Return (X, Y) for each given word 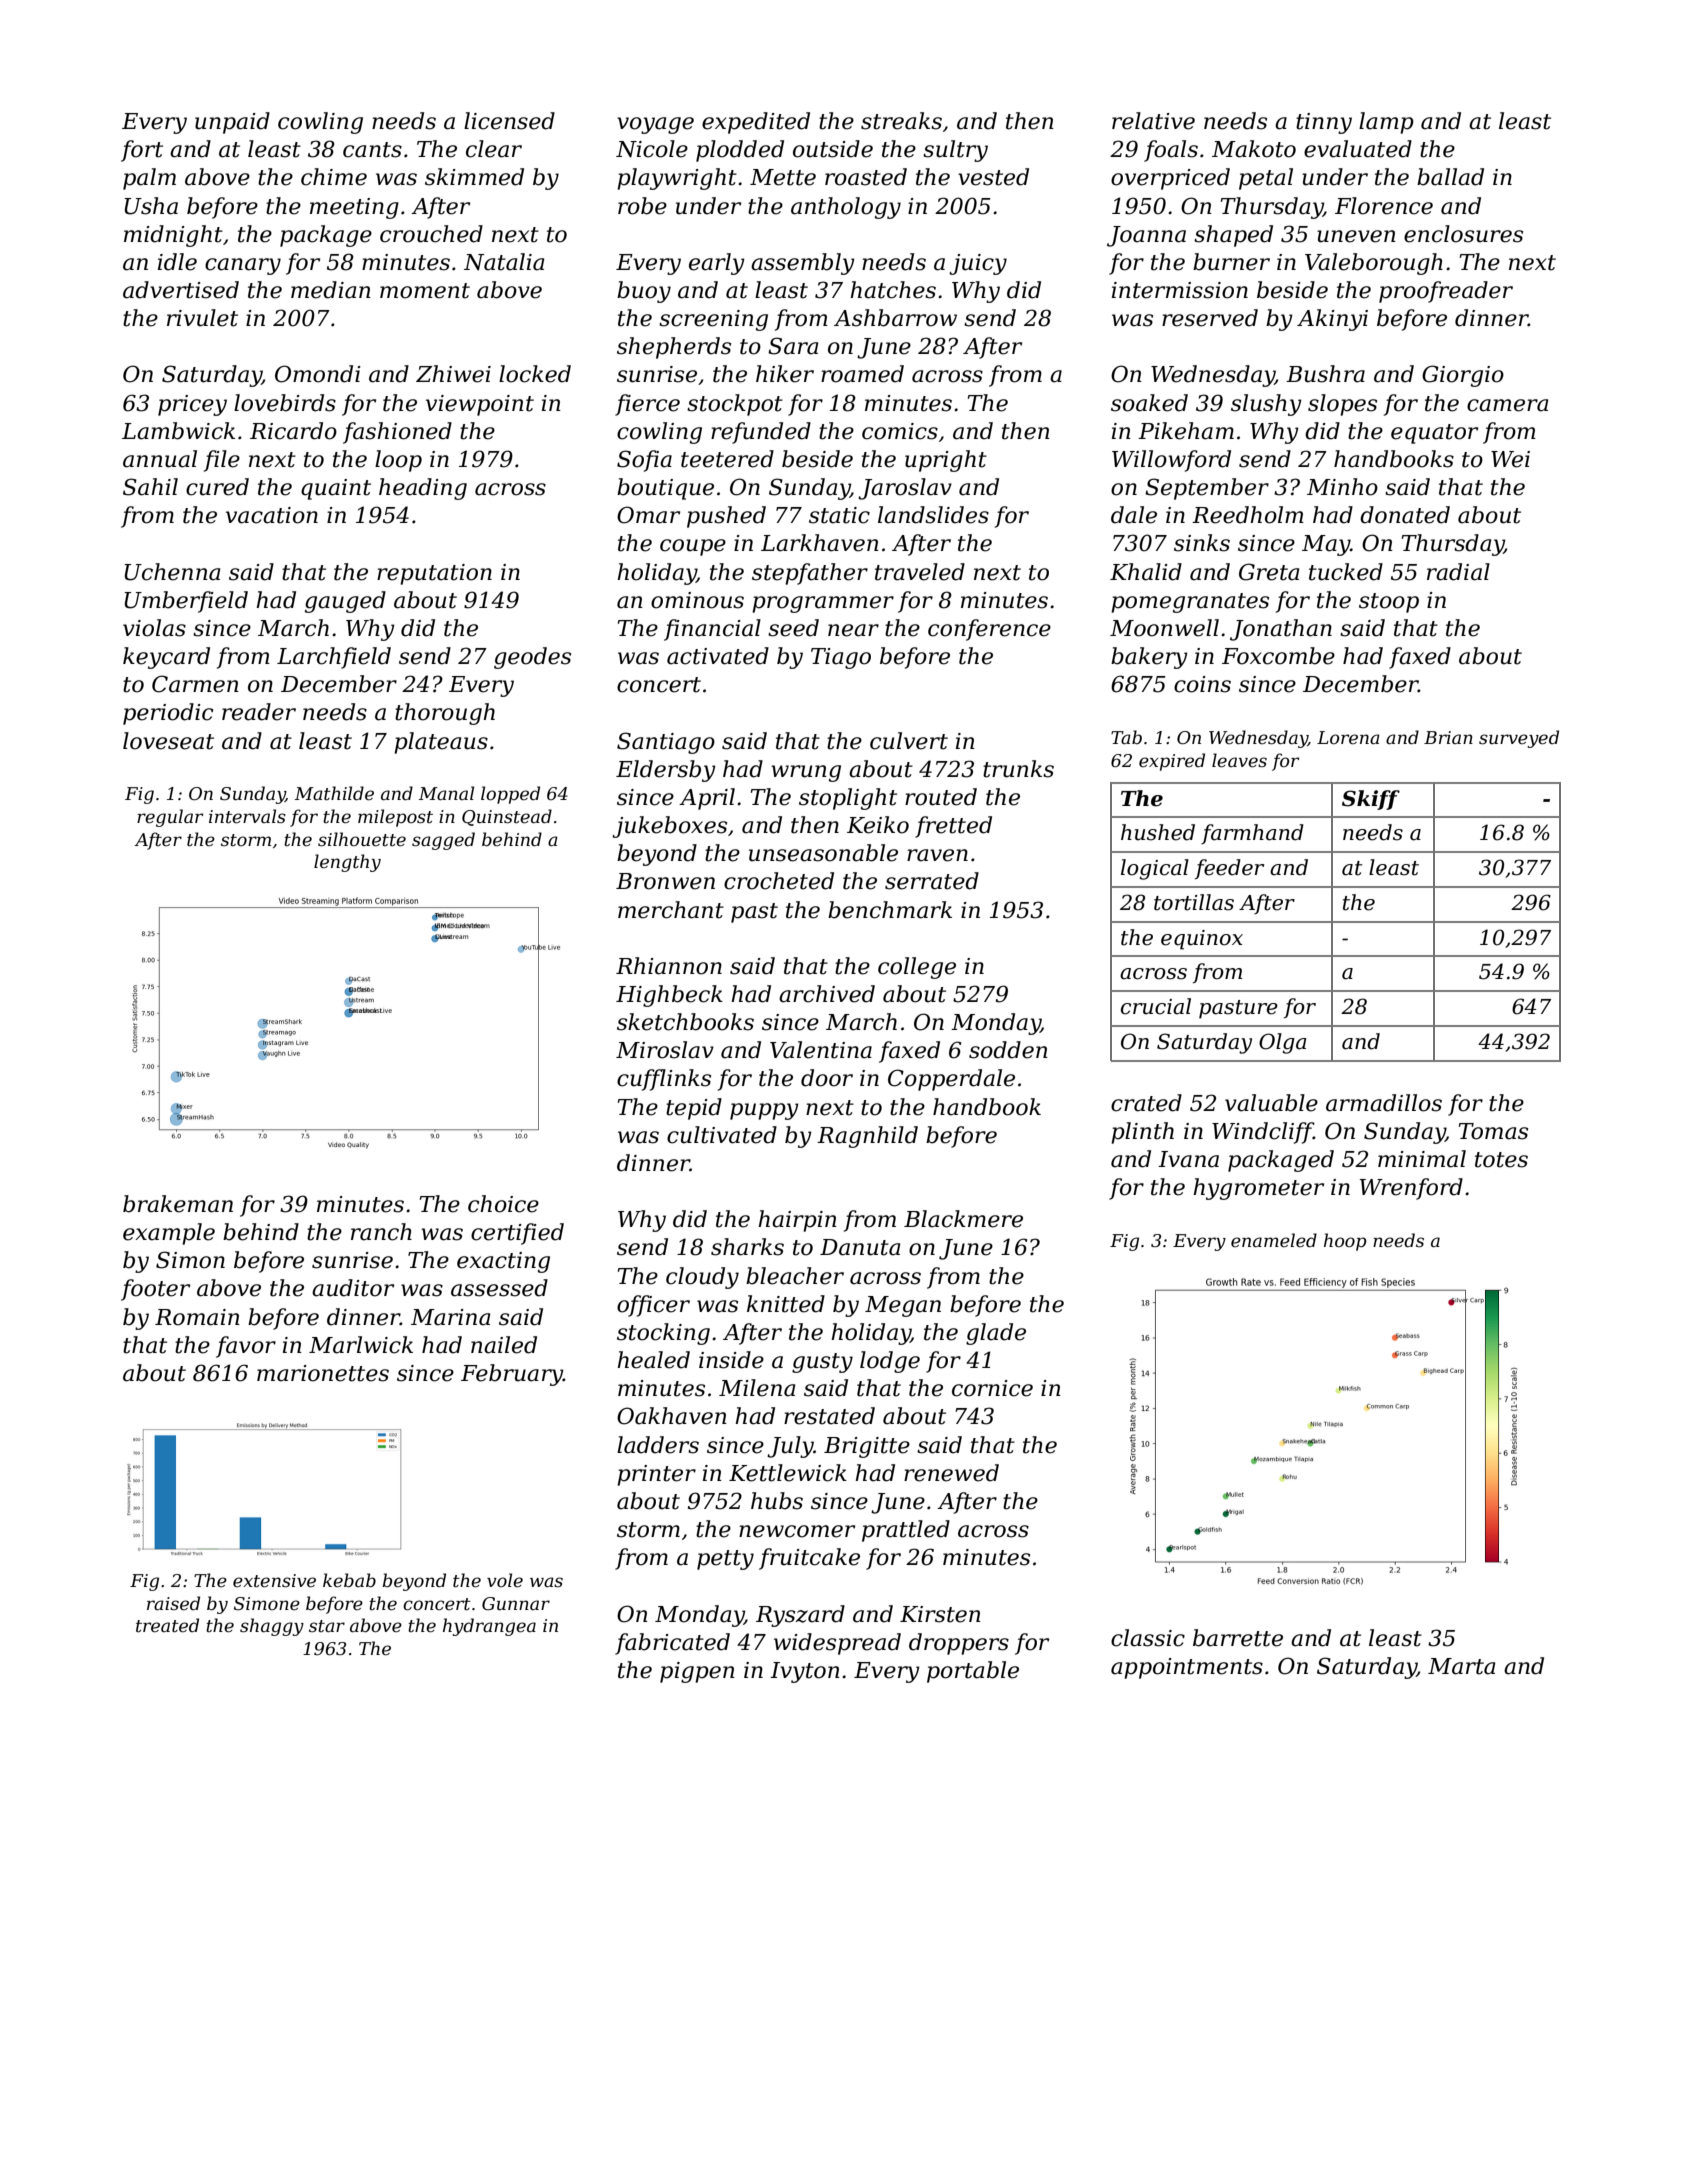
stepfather (810, 574)
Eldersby (666, 771)
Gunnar (516, 1604)
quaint (336, 489)
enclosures (1463, 234)
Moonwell (1164, 628)
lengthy (347, 863)
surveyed (1519, 739)
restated (829, 1416)
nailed (504, 1345)
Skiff (1371, 800)
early (717, 264)
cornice (992, 1388)
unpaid (232, 123)
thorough (445, 714)
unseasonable (823, 853)
